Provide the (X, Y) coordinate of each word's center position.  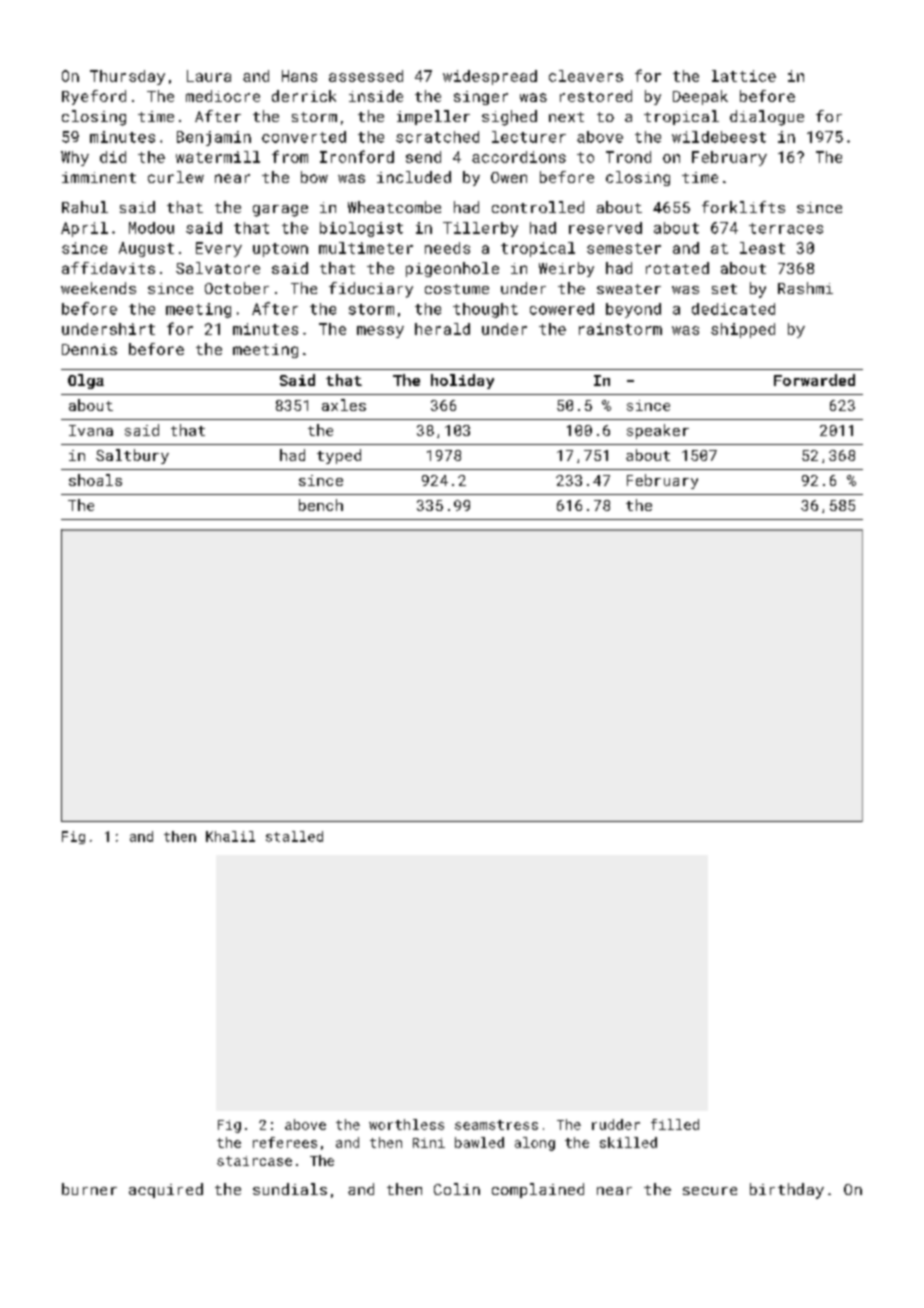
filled (675, 1124)
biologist (361, 229)
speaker (658, 431)
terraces (786, 228)
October (237, 288)
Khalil (230, 836)
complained (538, 1190)
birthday (787, 1191)
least (762, 248)
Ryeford (94, 97)
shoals (95, 480)
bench (321, 505)
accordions (519, 157)
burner (89, 1189)
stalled (294, 836)
